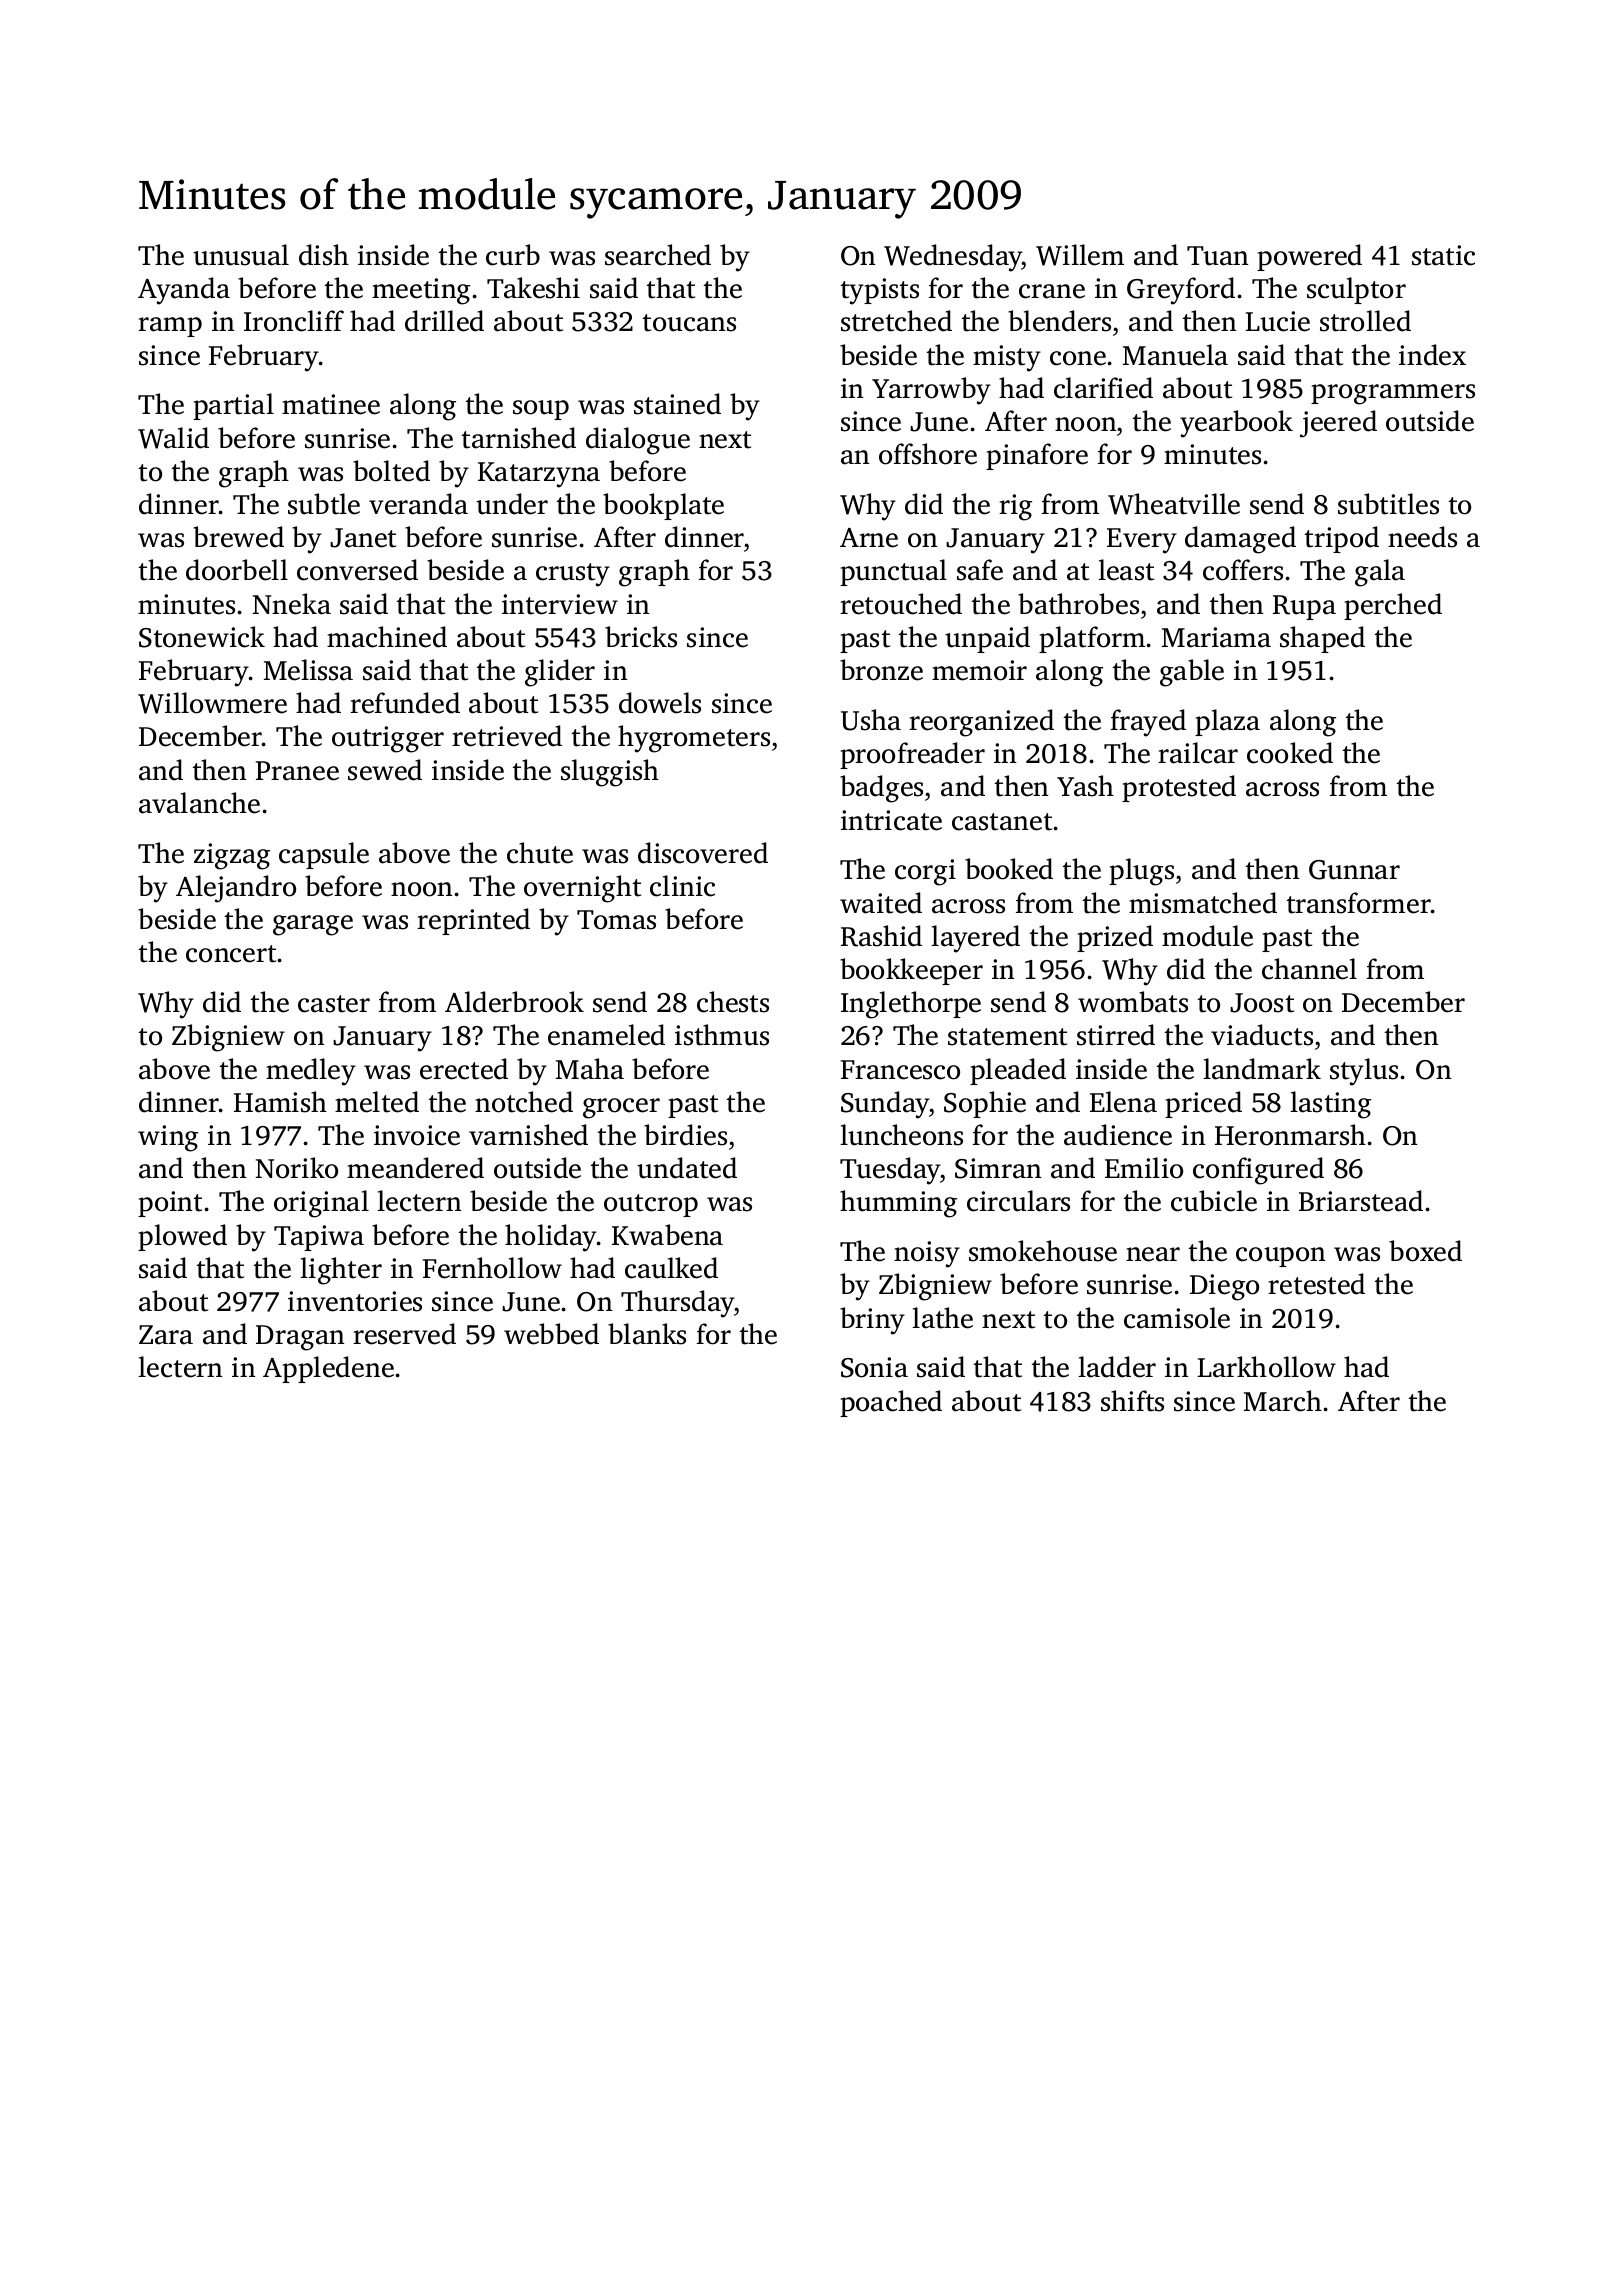 The image size is (1620, 2292). What do you see at coordinates (528, 1135) in the screenshot?
I see `varnished` at bounding box center [528, 1135].
